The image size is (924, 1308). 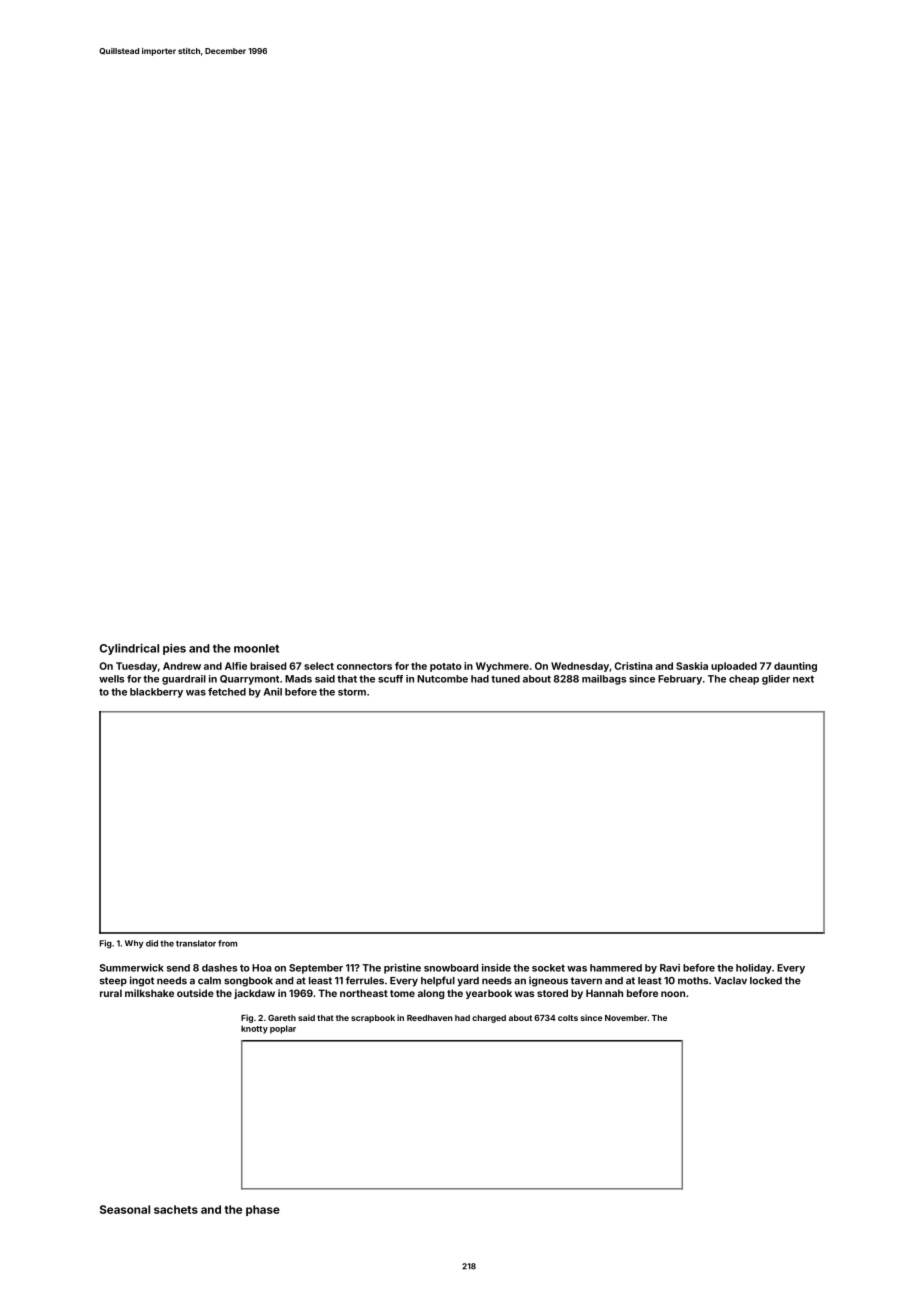 What do you see at coordinates (227, 943) in the page?
I see `from` at bounding box center [227, 943].
